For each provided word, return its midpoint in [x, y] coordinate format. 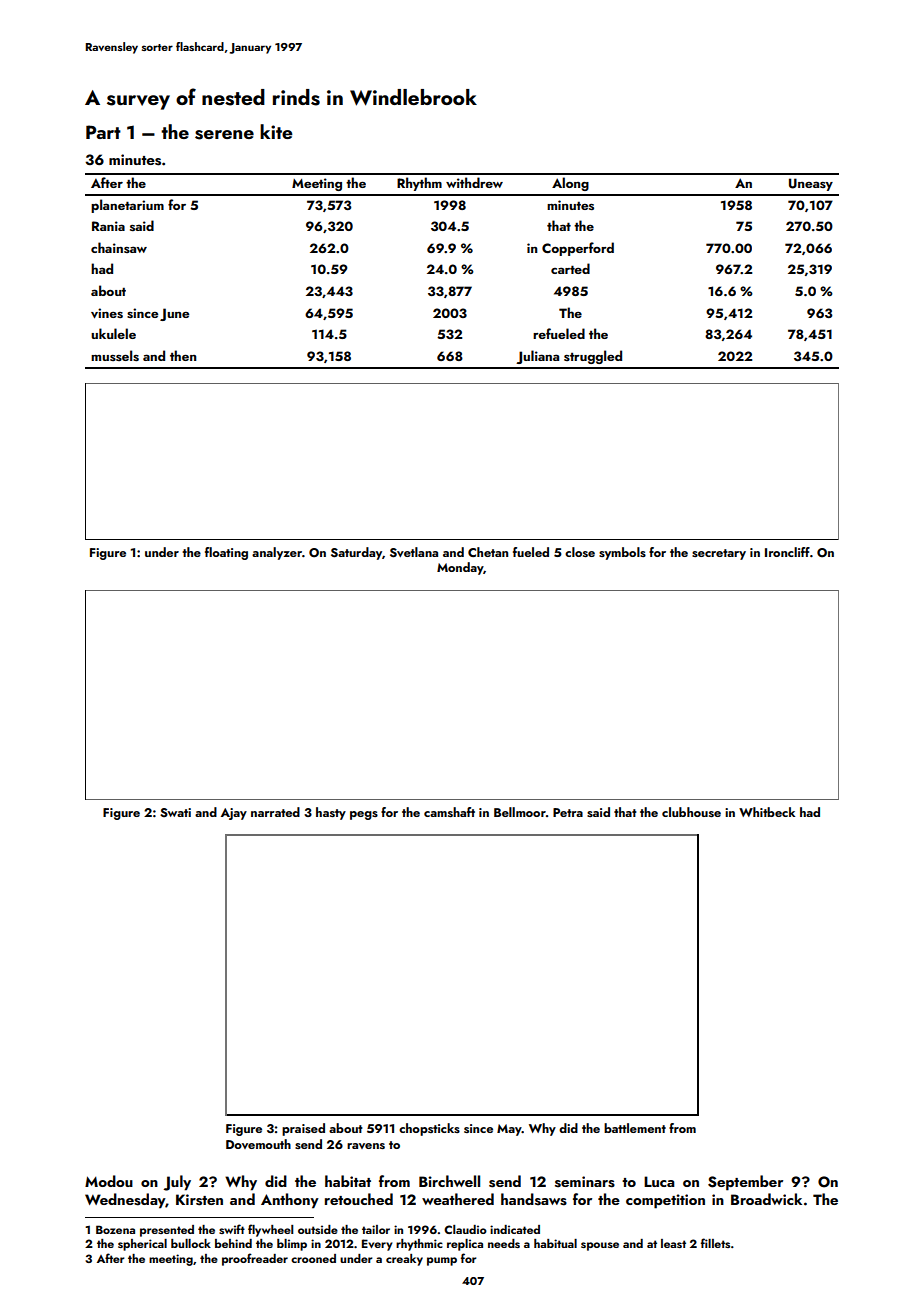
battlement [635, 1128]
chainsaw [119, 247]
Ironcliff [787, 552]
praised [303, 1129]
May [509, 1130]
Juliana [537, 357]
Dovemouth [258, 1144]
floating [226, 553]
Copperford [578, 249]
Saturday [356, 553]
